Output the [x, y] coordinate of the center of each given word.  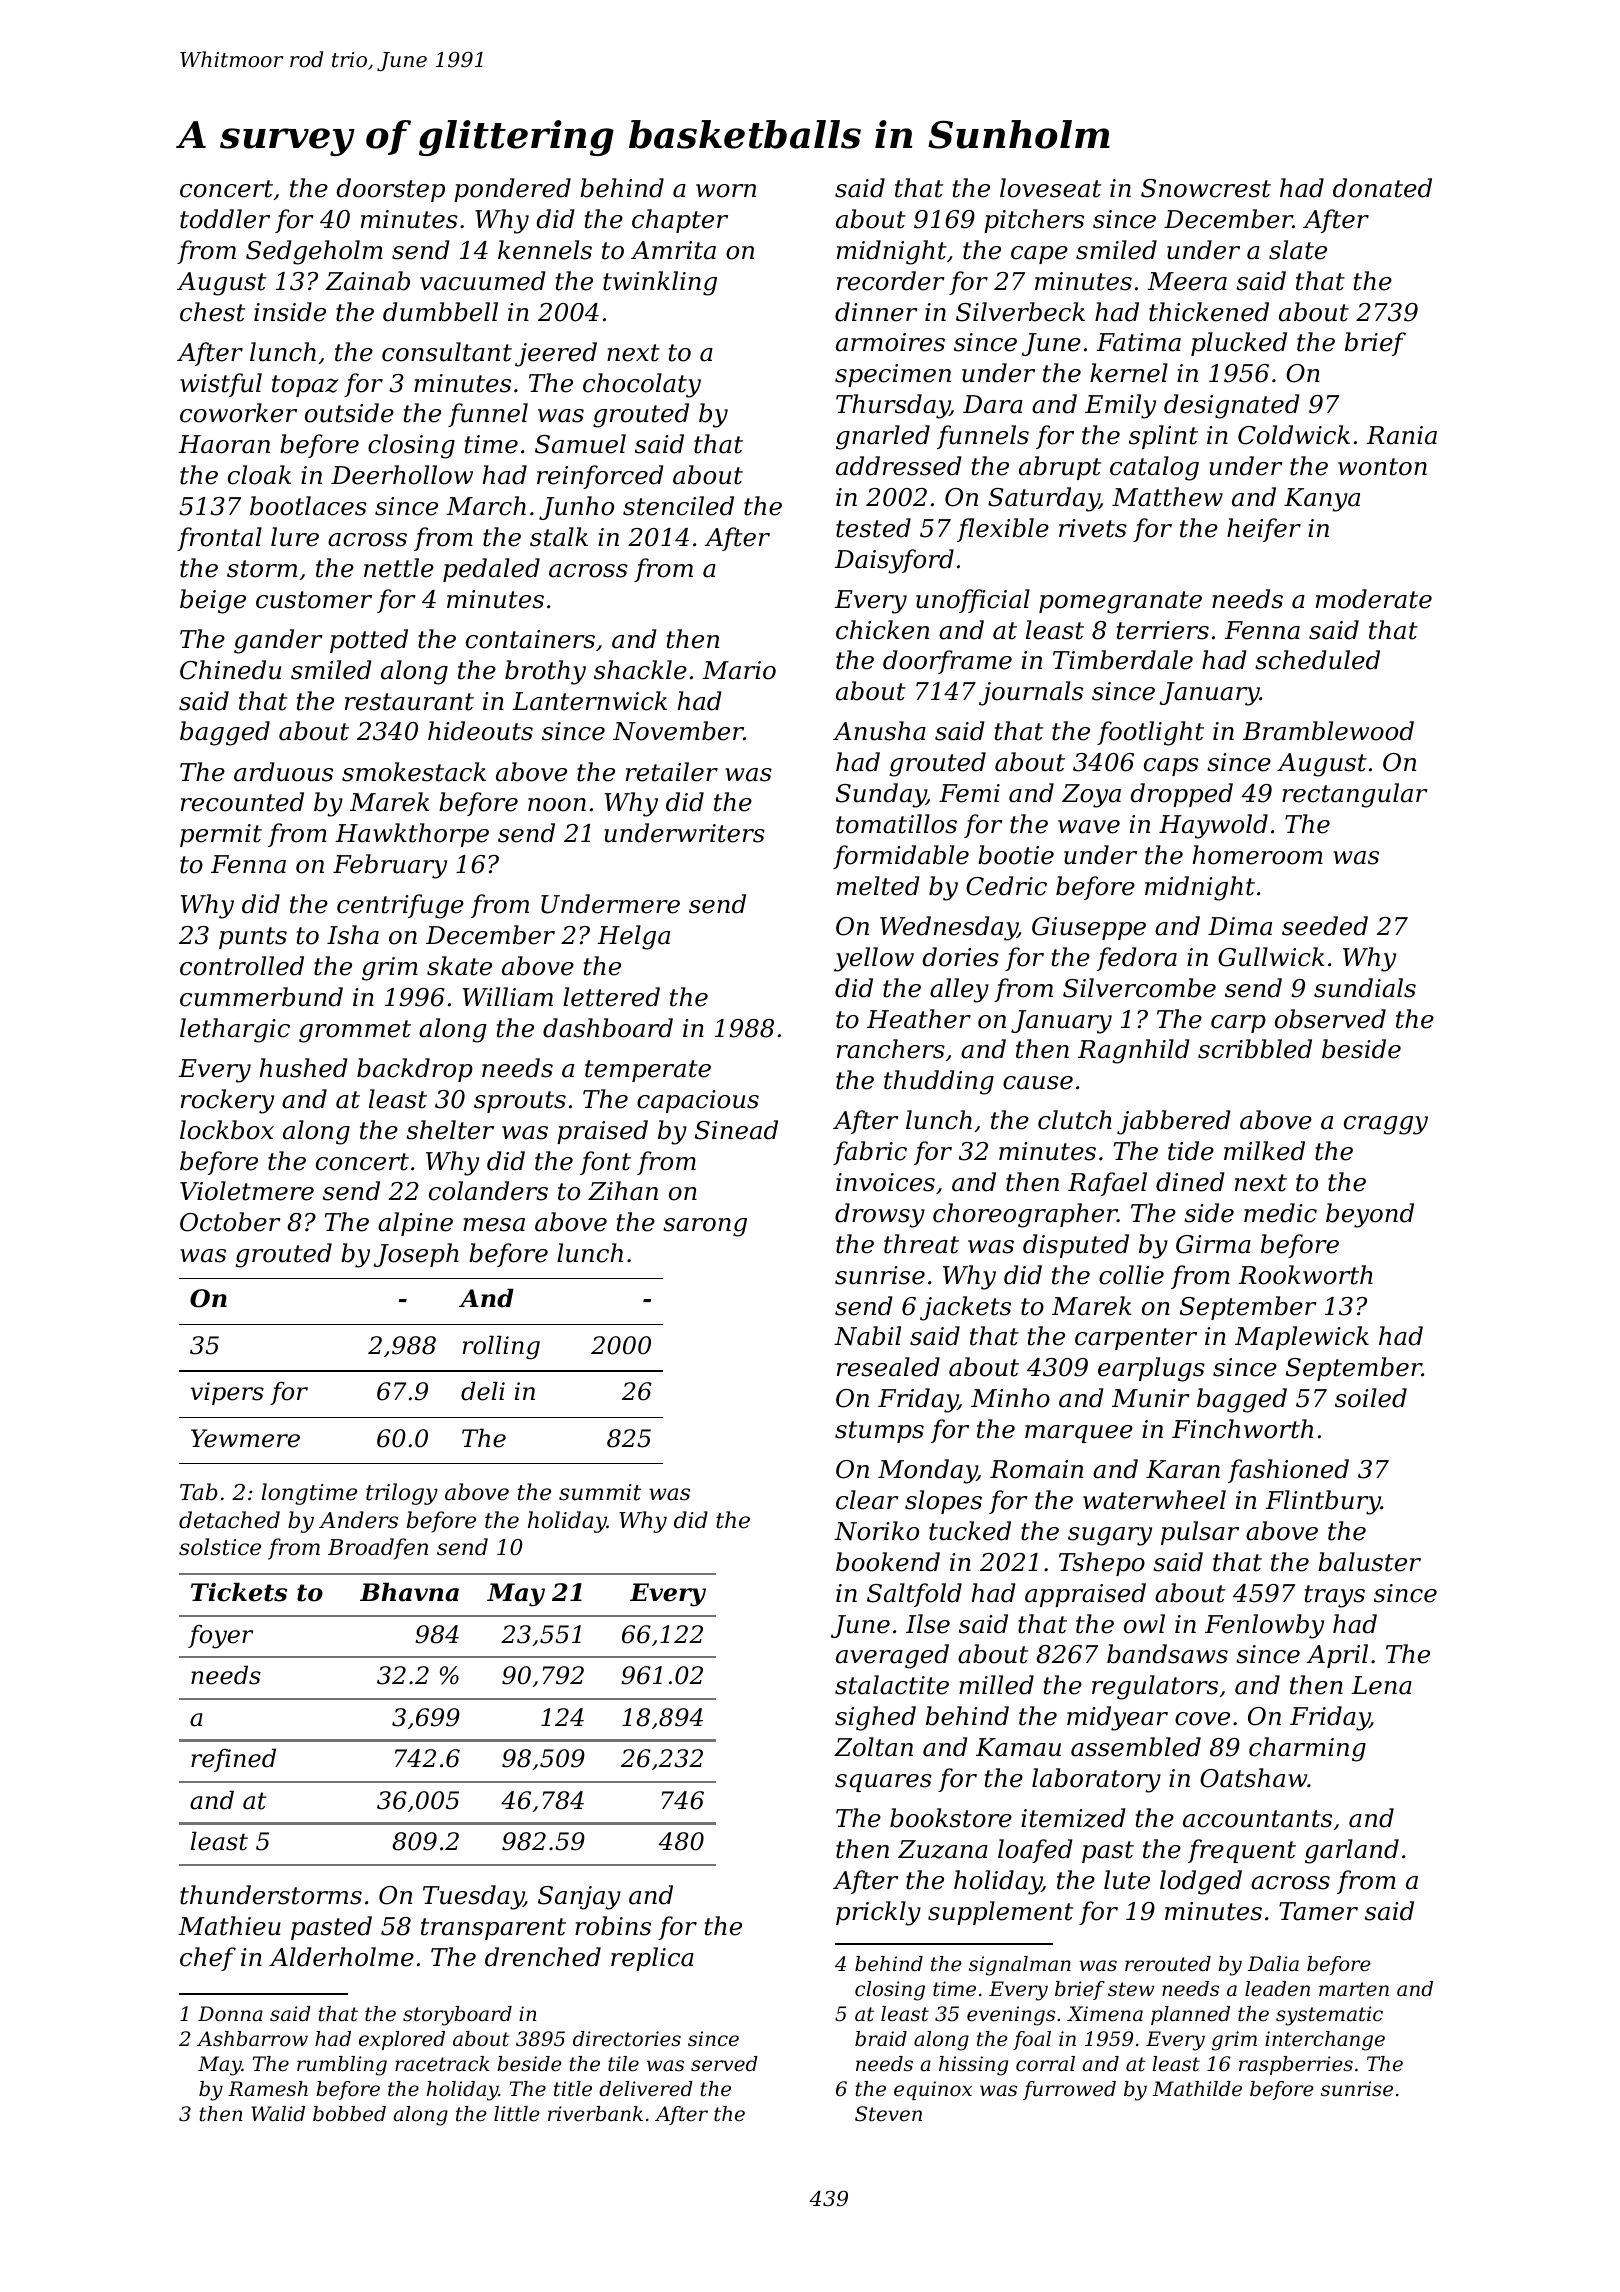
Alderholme [341, 1957]
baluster [1369, 1562]
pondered [512, 190]
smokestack [414, 772]
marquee [1079, 1434]
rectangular [1355, 795]
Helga [633, 937]
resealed [888, 1367]
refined [233, 1760]
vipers [227, 1393]
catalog [1154, 468]
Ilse [928, 1624]
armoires [890, 342]
